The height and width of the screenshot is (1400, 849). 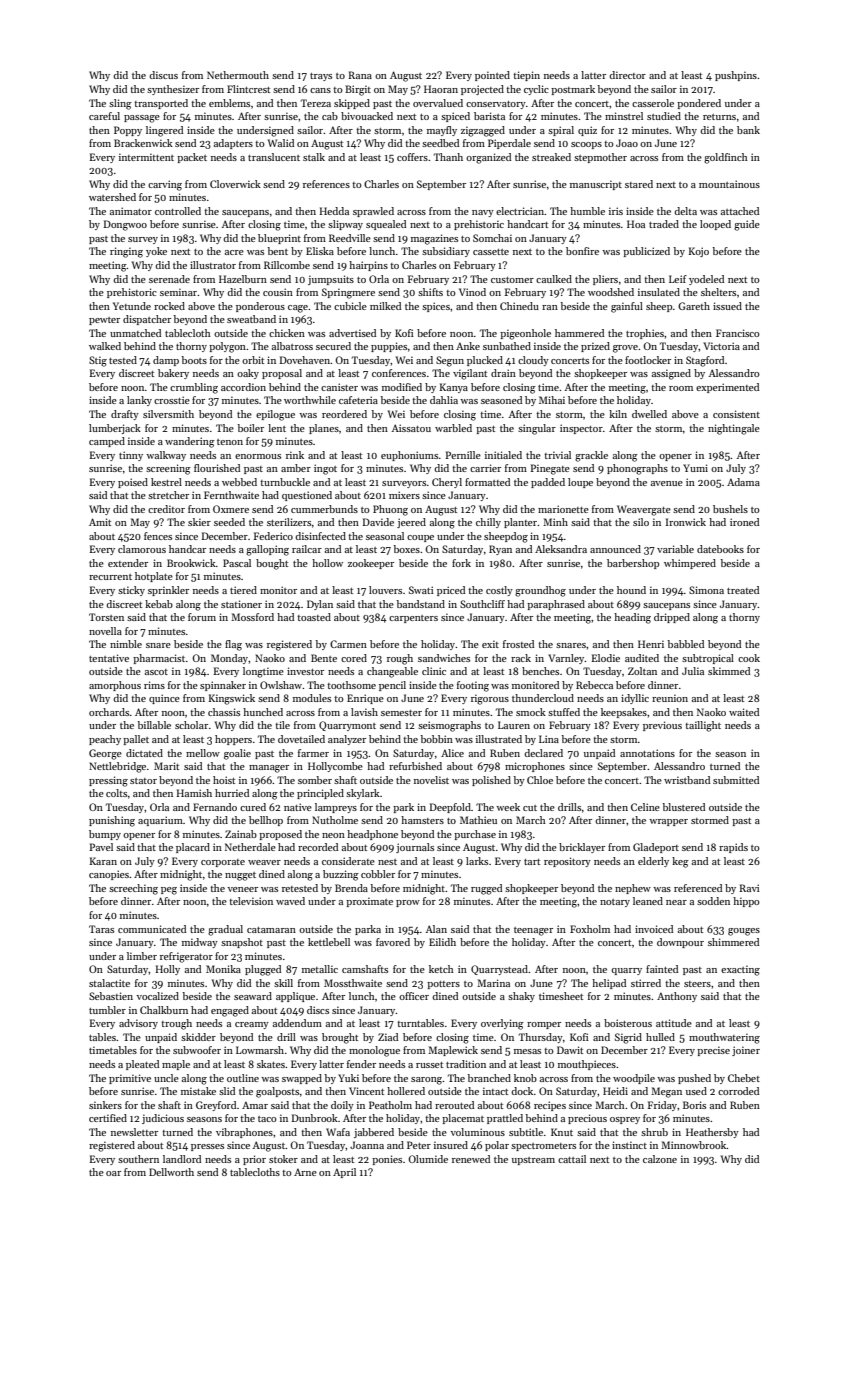 What do you see at coordinates (627, 75) in the screenshot?
I see `director` at bounding box center [627, 75].
